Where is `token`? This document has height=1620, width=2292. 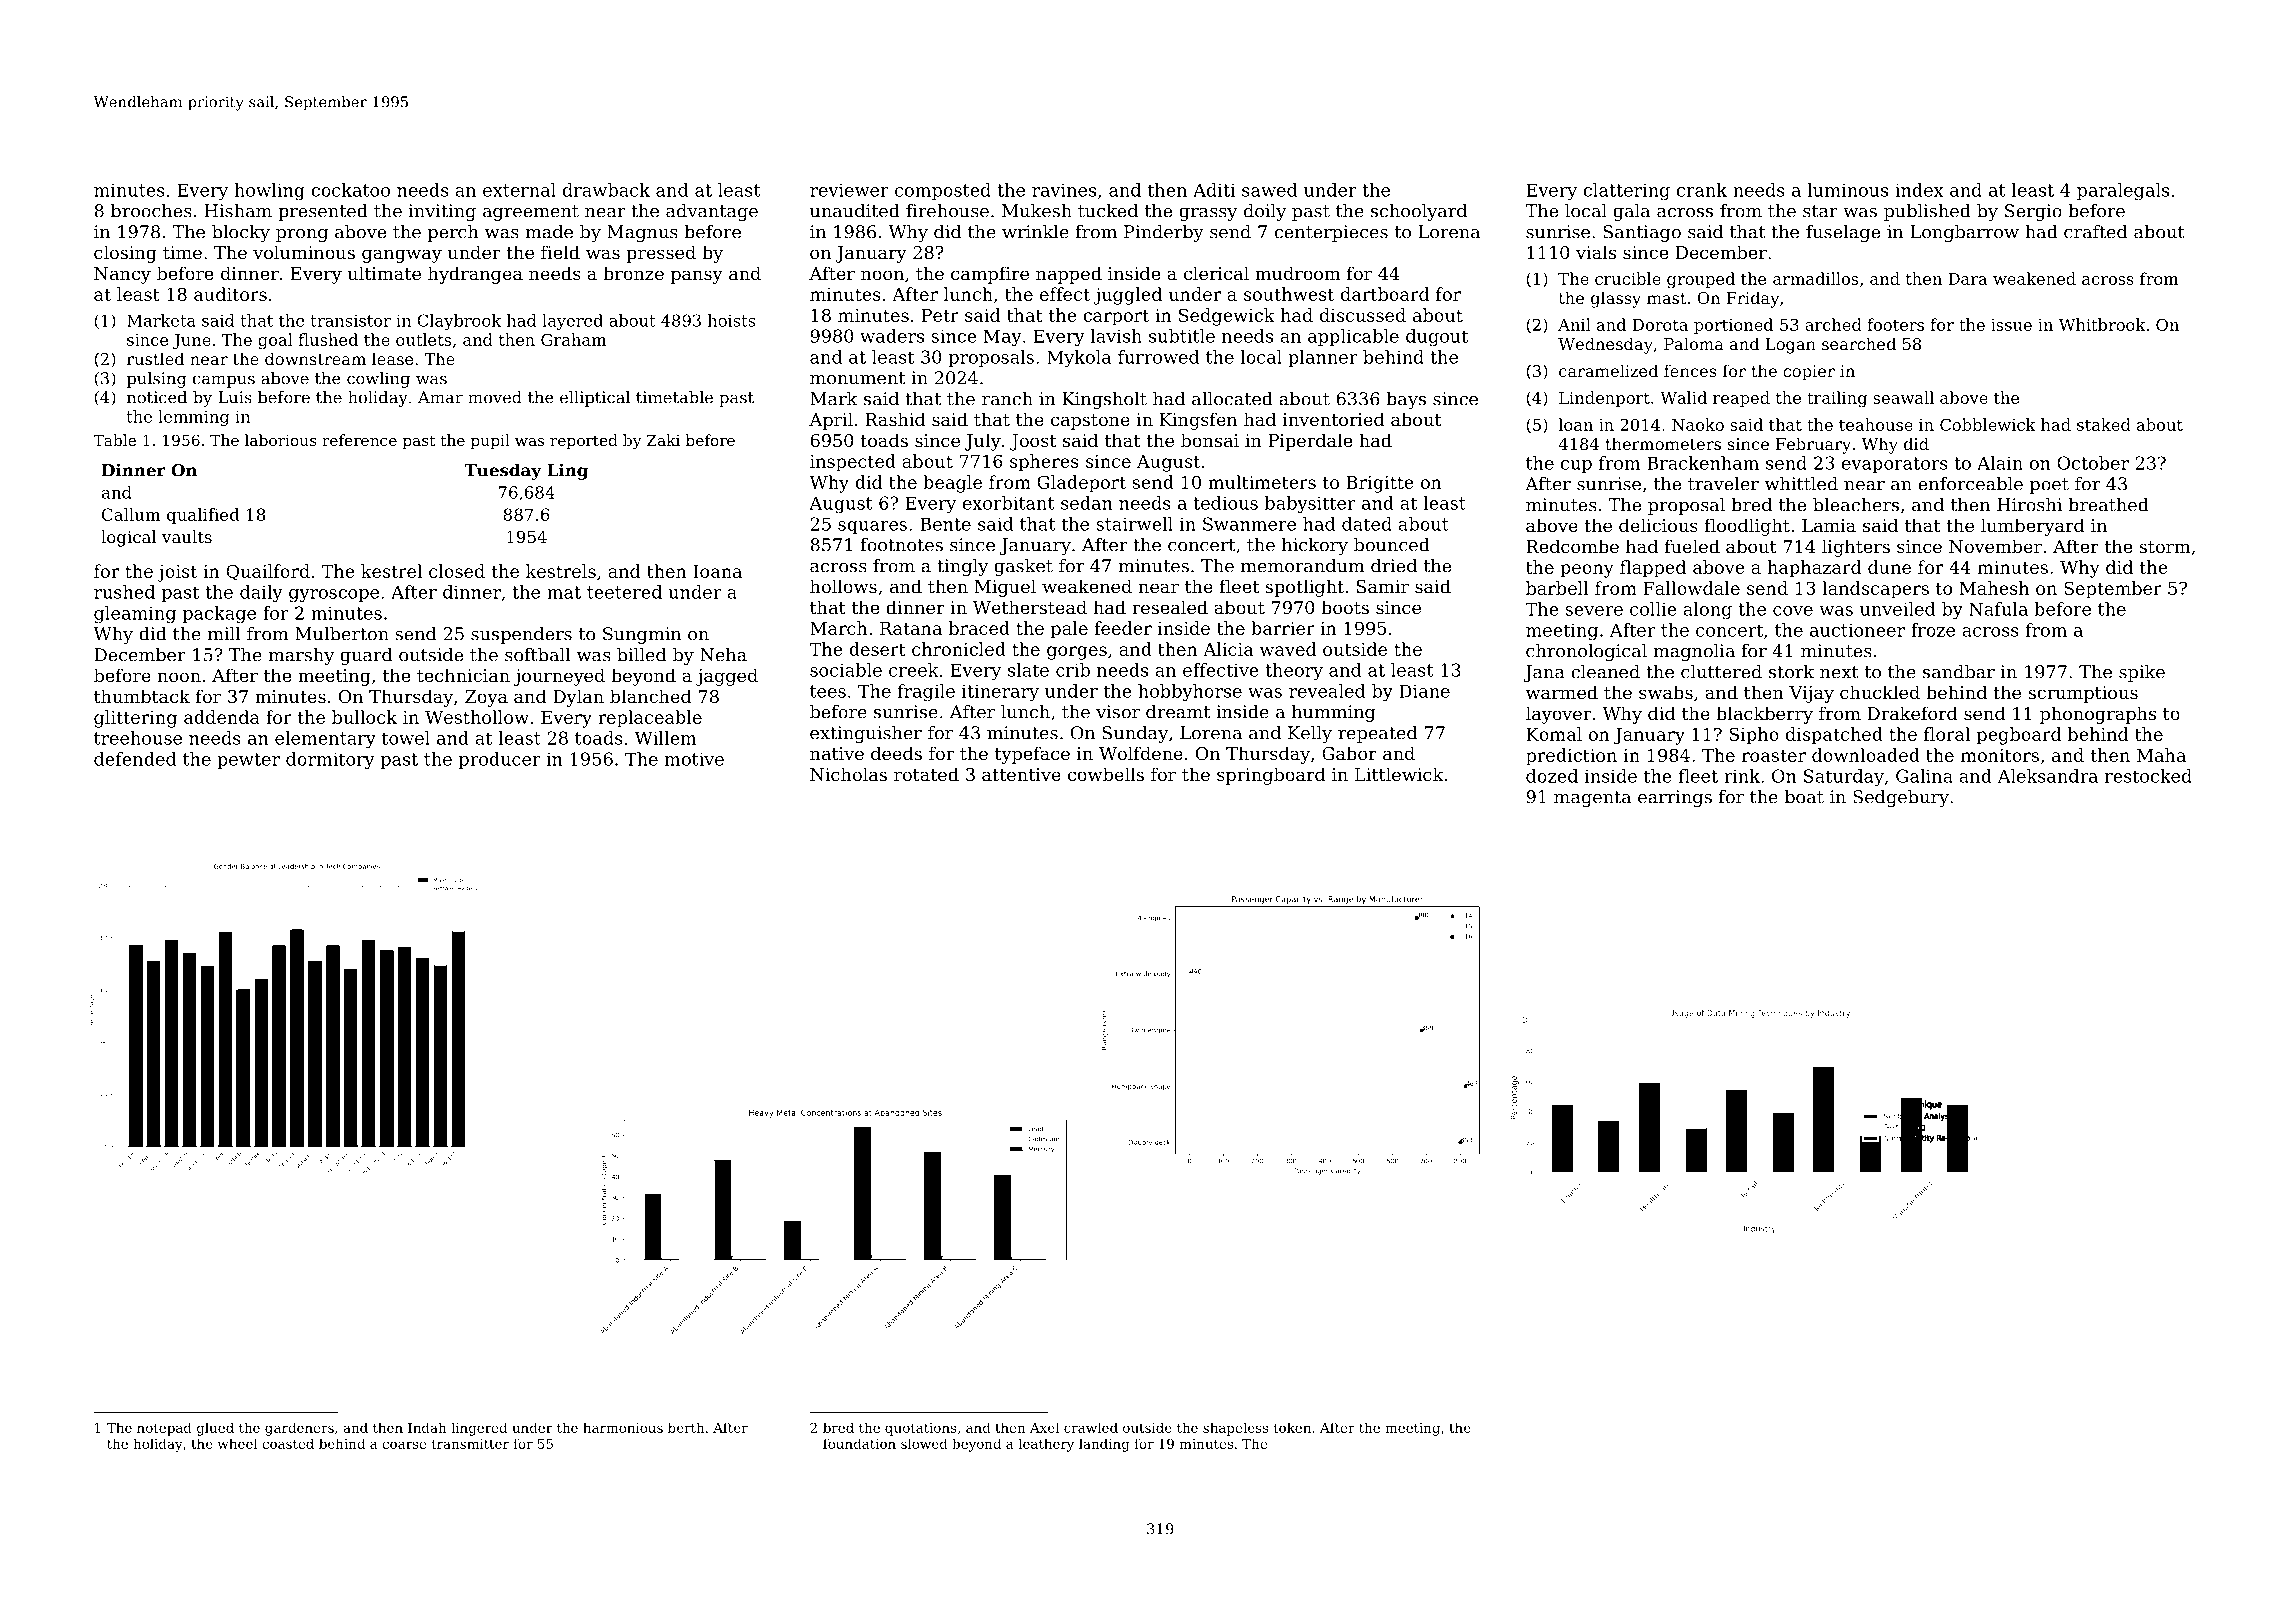 token is located at coordinates (1292, 1427).
